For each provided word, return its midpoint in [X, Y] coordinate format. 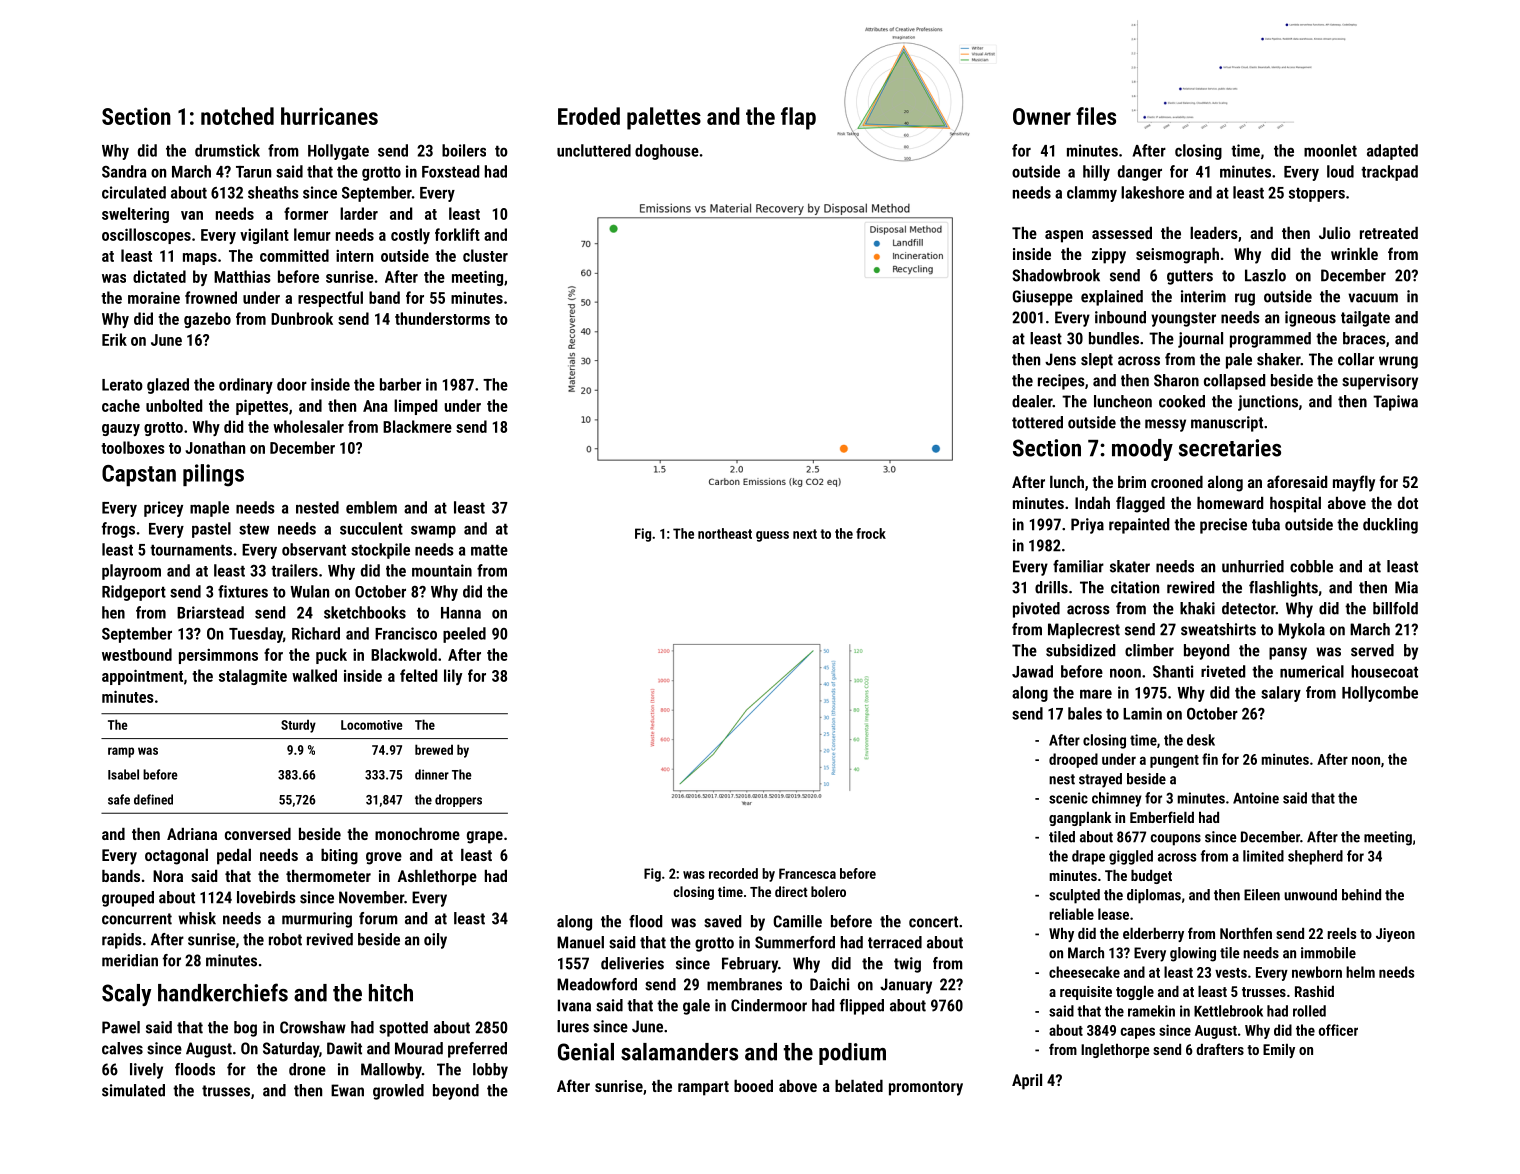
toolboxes [133, 447]
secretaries [1230, 448]
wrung [1398, 362]
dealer [1032, 401]
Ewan [347, 1090]
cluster [485, 255]
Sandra [124, 171]
